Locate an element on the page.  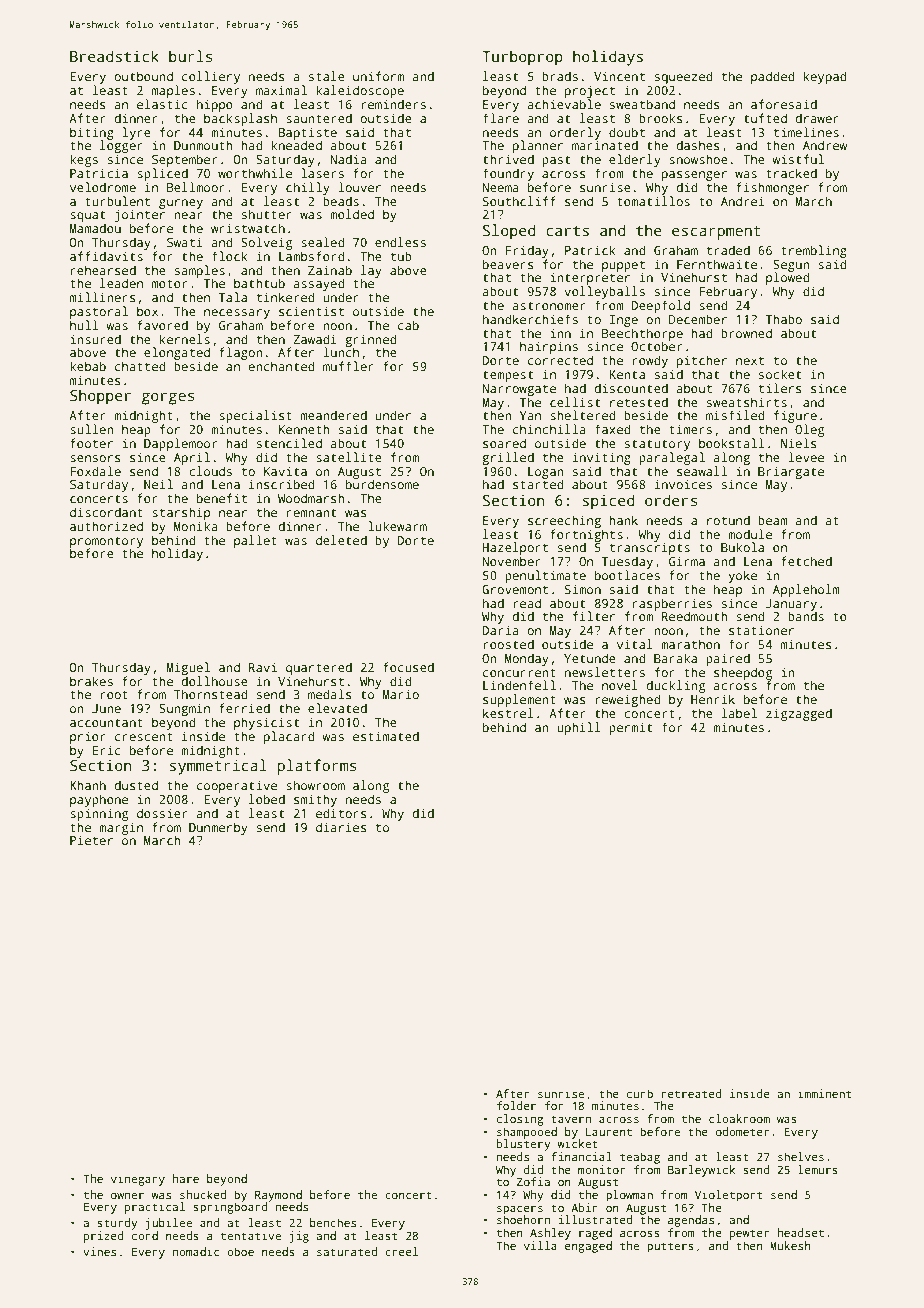
Pieter is located at coordinates (91, 840).
